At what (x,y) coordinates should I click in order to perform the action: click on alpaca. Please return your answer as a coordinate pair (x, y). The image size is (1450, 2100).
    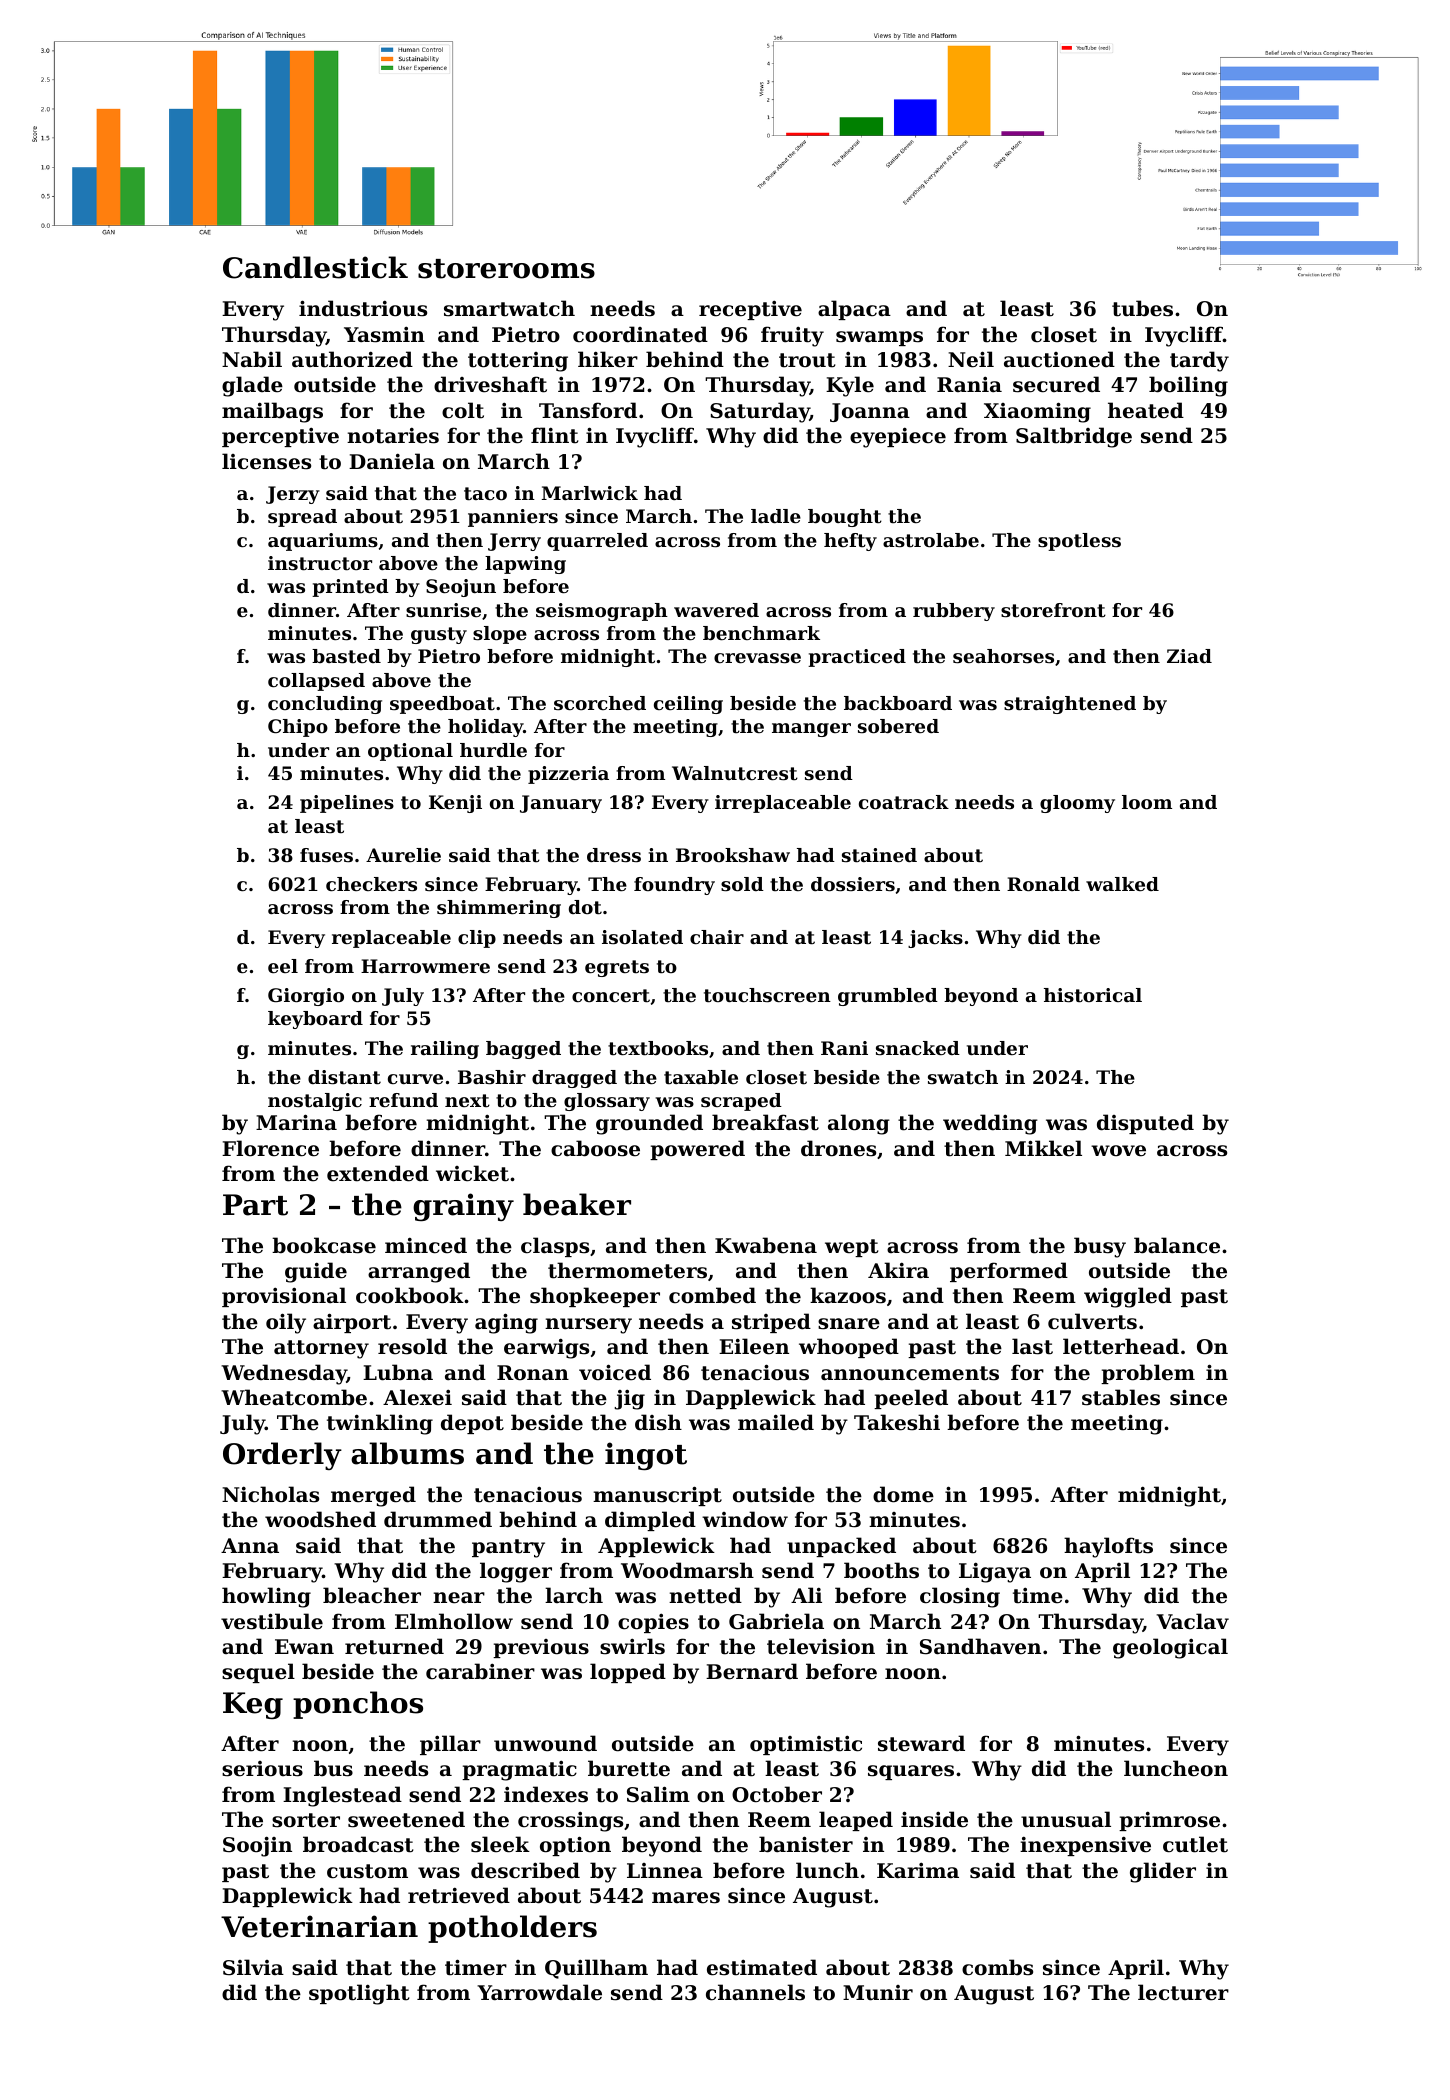
    Looking at the image, I should click on (854, 310).
